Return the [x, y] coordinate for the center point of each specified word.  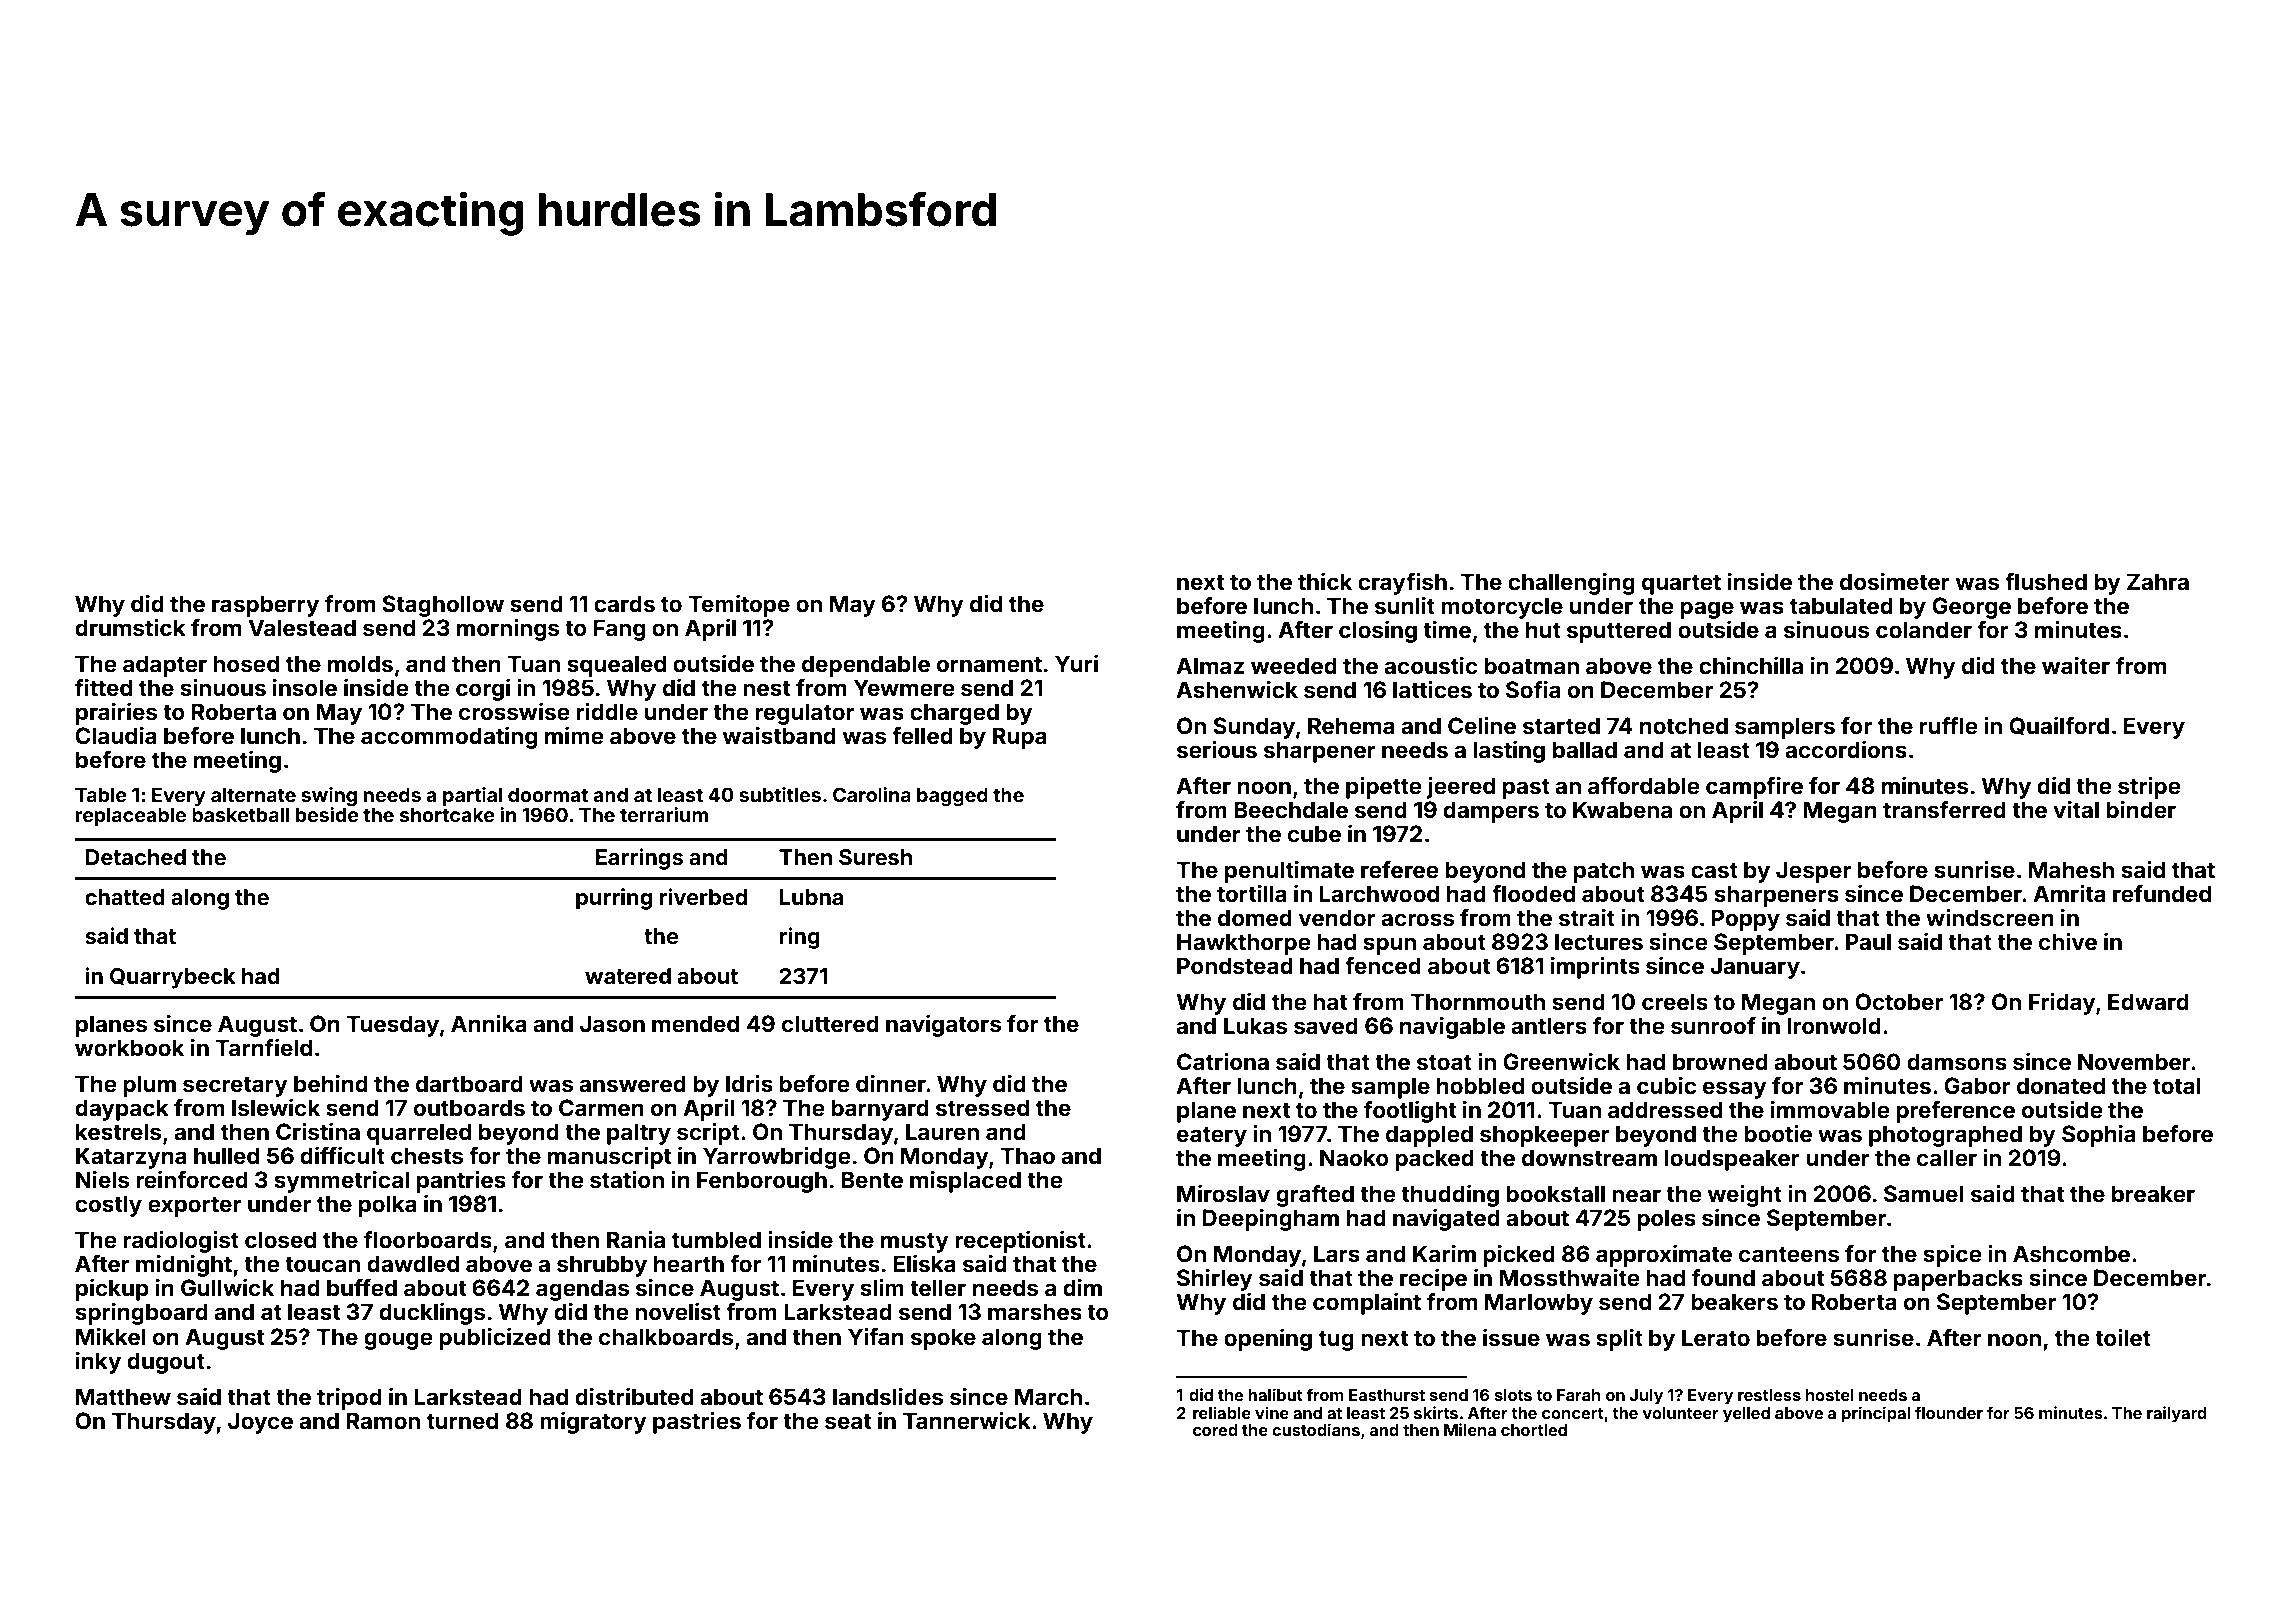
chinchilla [1751, 665]
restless [1769, 1395]
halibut [1275, 1394]
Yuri [1076, 663]
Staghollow [443, 606]
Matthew [123, 1396]
